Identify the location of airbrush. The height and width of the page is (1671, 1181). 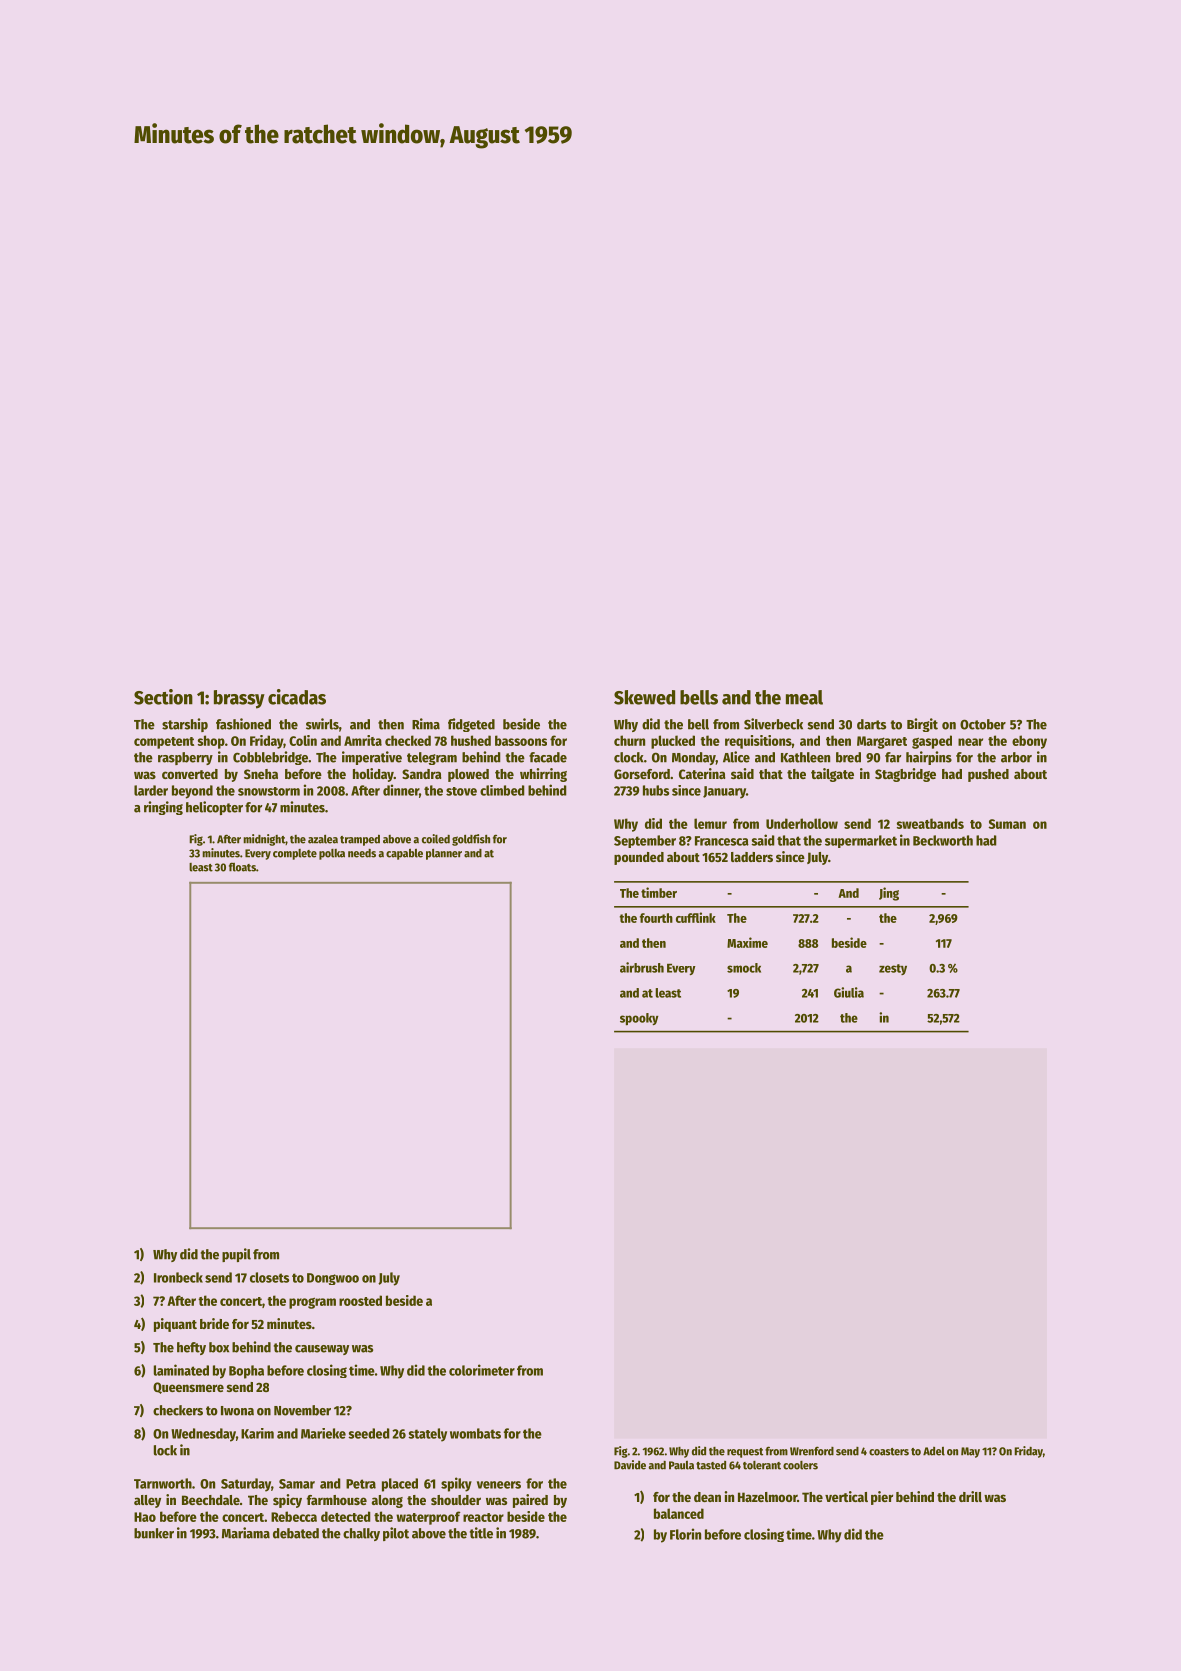
(642, 967).
